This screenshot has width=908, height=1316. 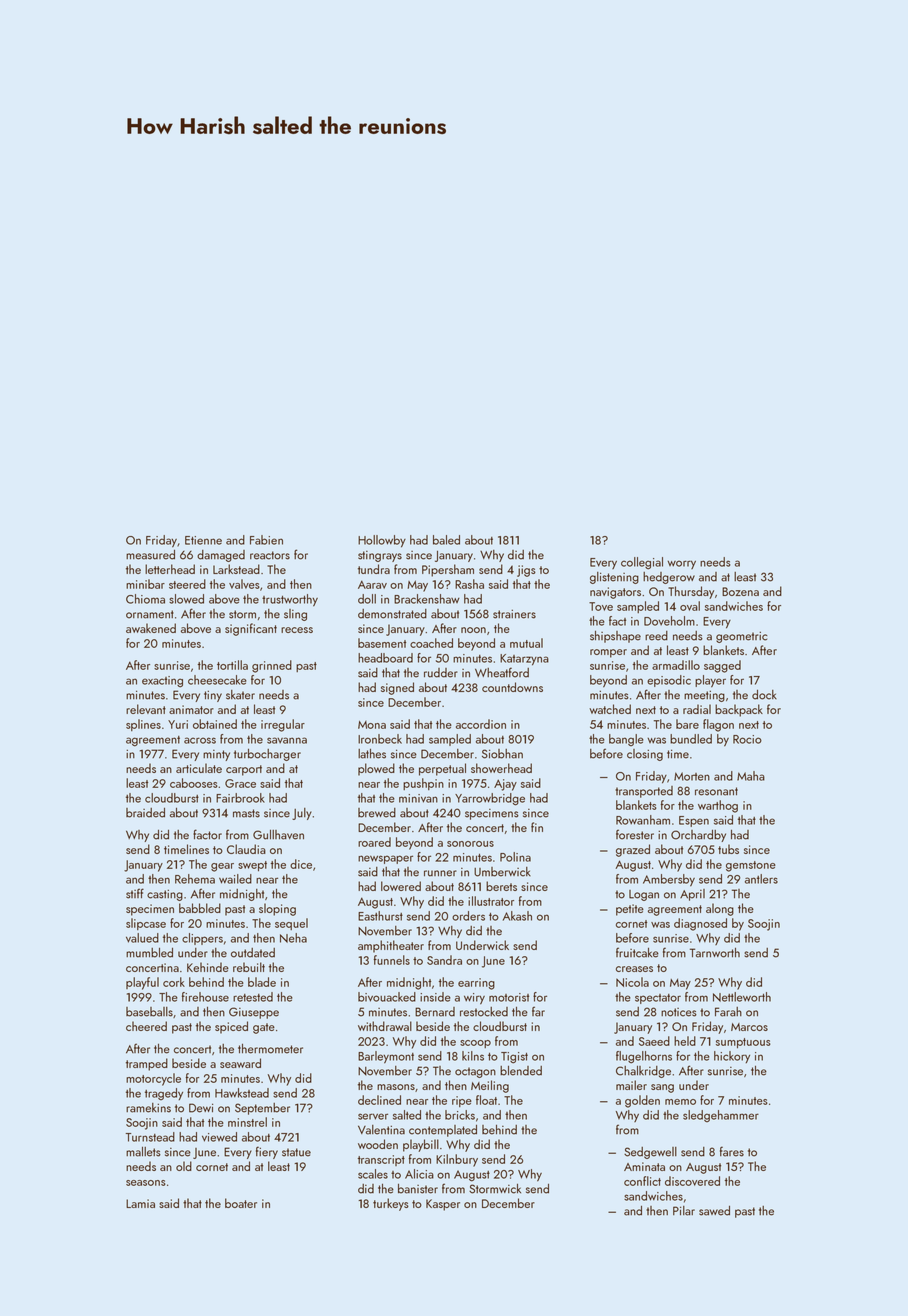 What do you see at coordinates (231, 1027) in the screenshot?
I see `spiced` at bounding box center [231, 1027].
